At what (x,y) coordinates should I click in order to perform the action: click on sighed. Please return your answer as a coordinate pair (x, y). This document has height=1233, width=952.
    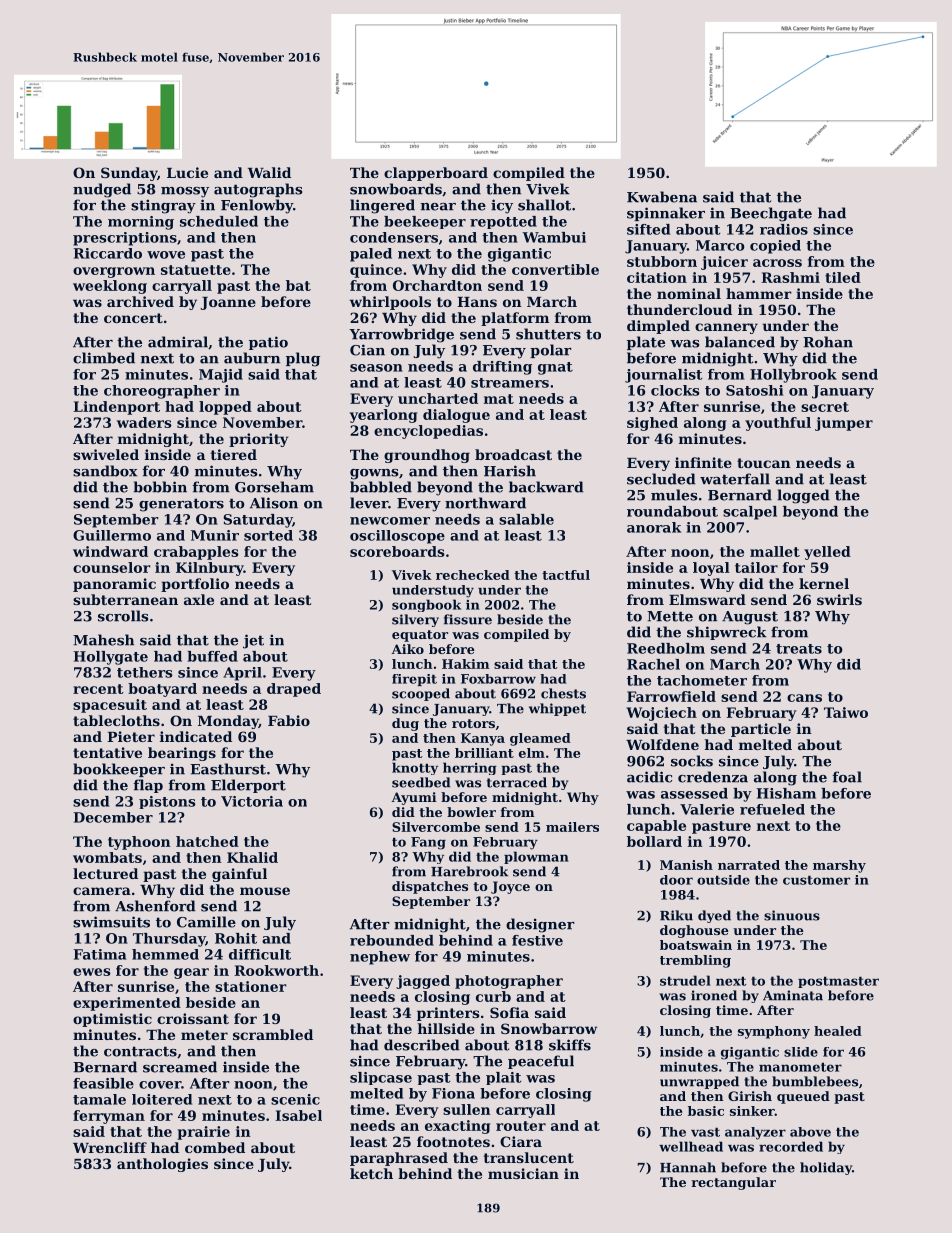
    Looking at the image, I should click on (652, 424).
